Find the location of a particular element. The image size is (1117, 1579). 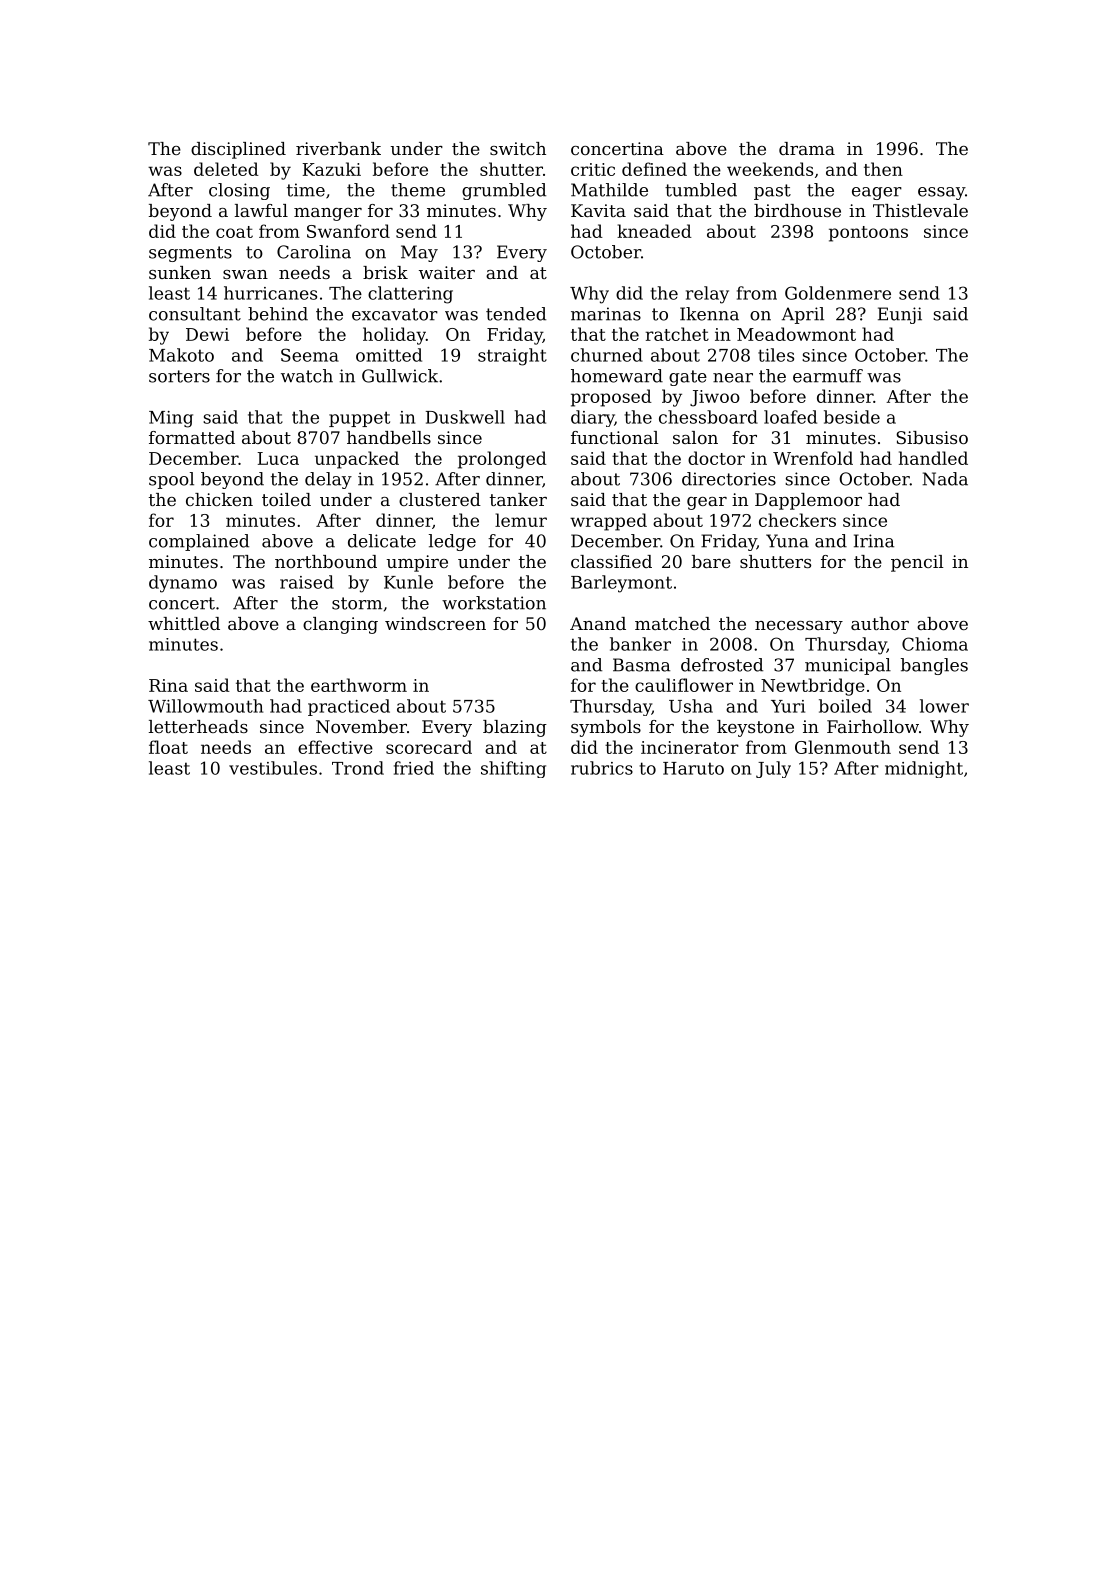

doctor is located at coordinates (716, 458).
